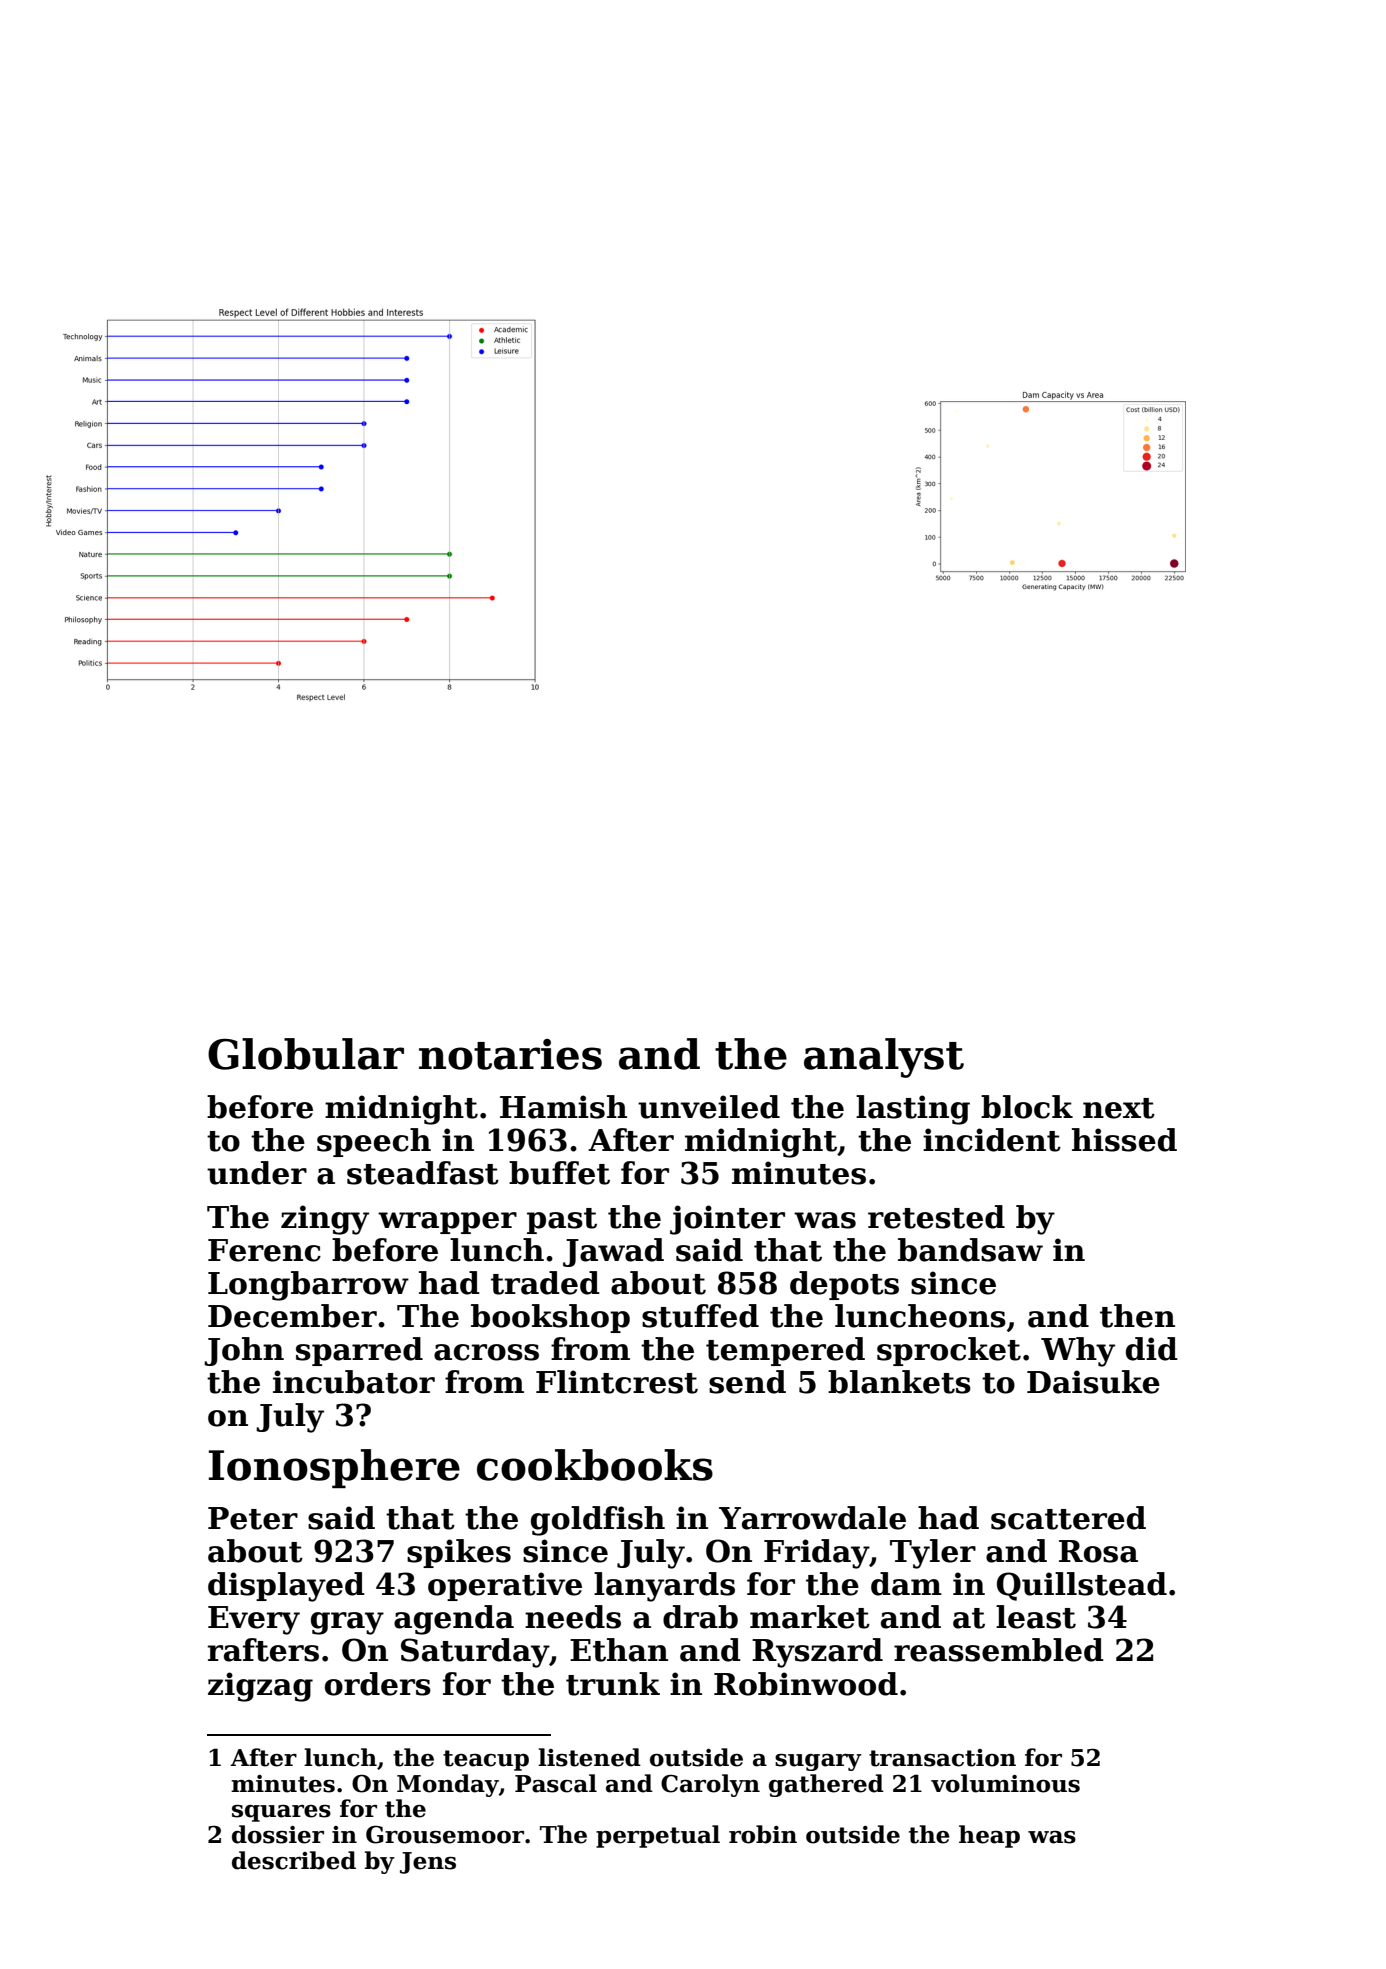 This page has height=1969, width=1386. Describe the element at coordinates (989, 1836) in the page. I see `heap` at that location.
